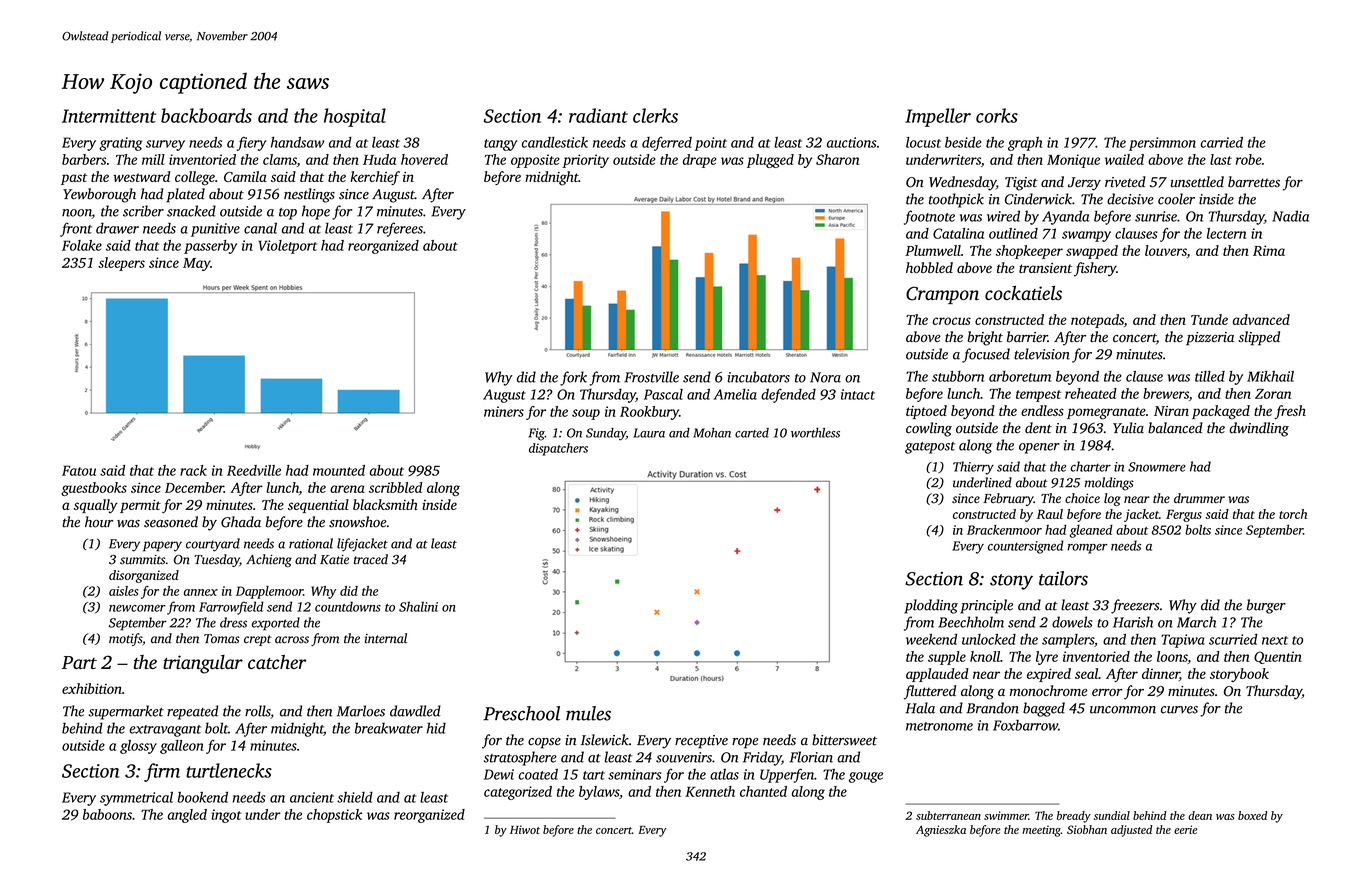 This document has height=887, width=1372. What do you see at coordinates (348, 606) in the document?
I see `countdowns` at bounding box center [348, 606].
